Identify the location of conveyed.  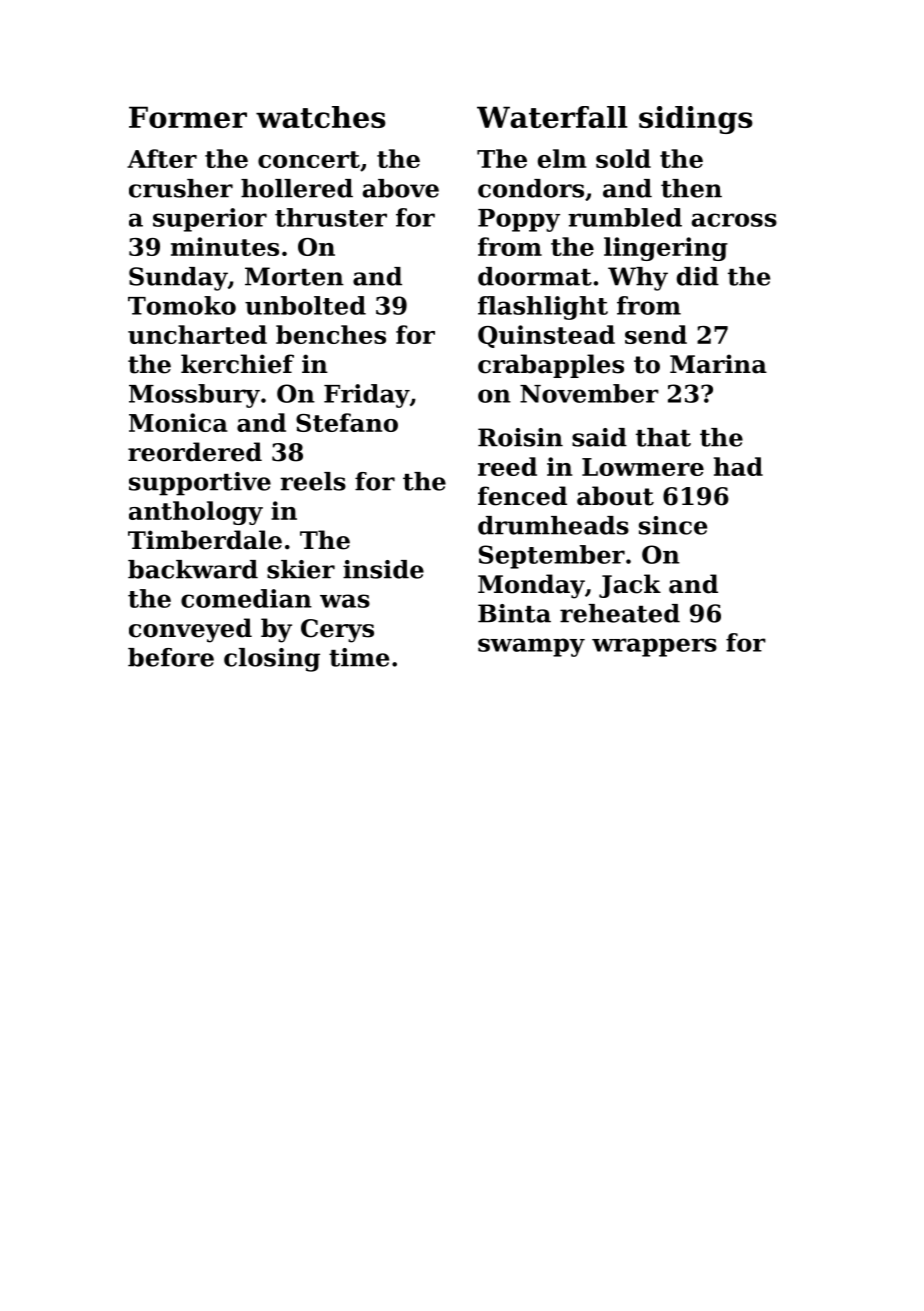
(190, 630).
